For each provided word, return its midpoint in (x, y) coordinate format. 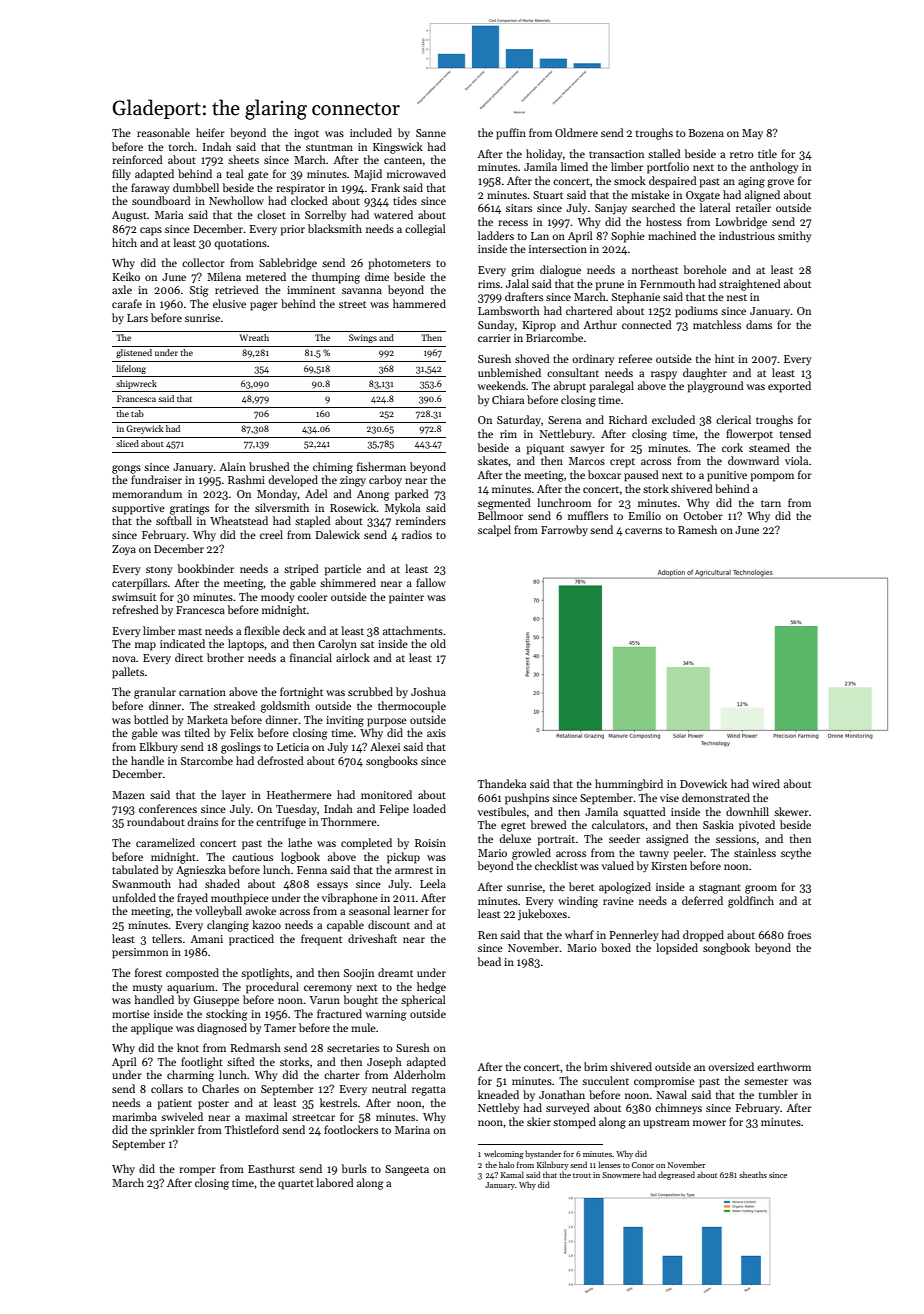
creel (271, 534)
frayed (192, 899)
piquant (545, 449)
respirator (300, 189)
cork (732, 447)
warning (386, 1015)
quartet (296, 1185)
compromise (664, 1082)
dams (759, 324)
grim (522, 271)
